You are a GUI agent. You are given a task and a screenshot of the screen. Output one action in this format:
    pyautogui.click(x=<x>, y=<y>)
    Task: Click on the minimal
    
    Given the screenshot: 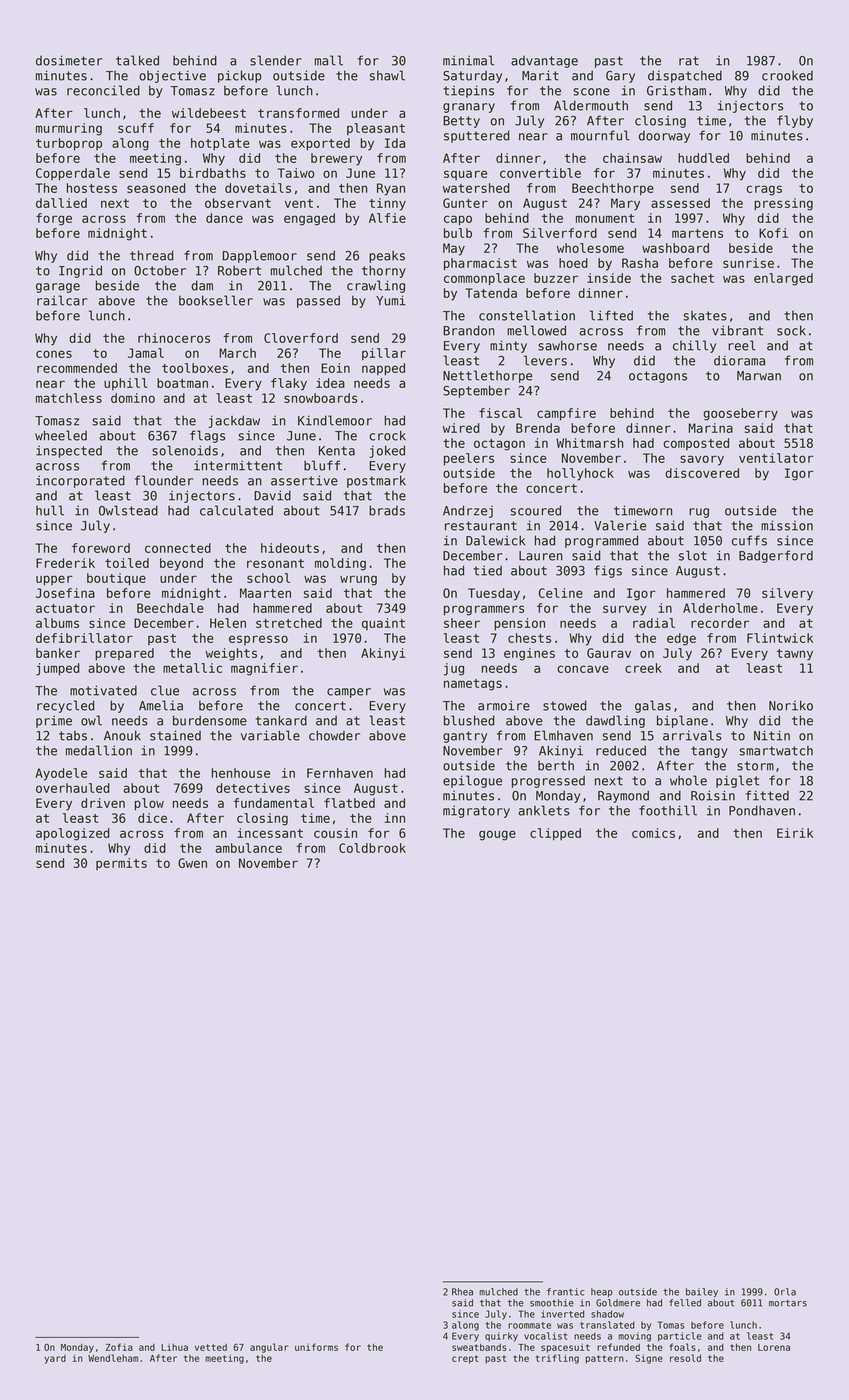 What is the action you would take?
    pyautogui.click(x=468, y=60)
